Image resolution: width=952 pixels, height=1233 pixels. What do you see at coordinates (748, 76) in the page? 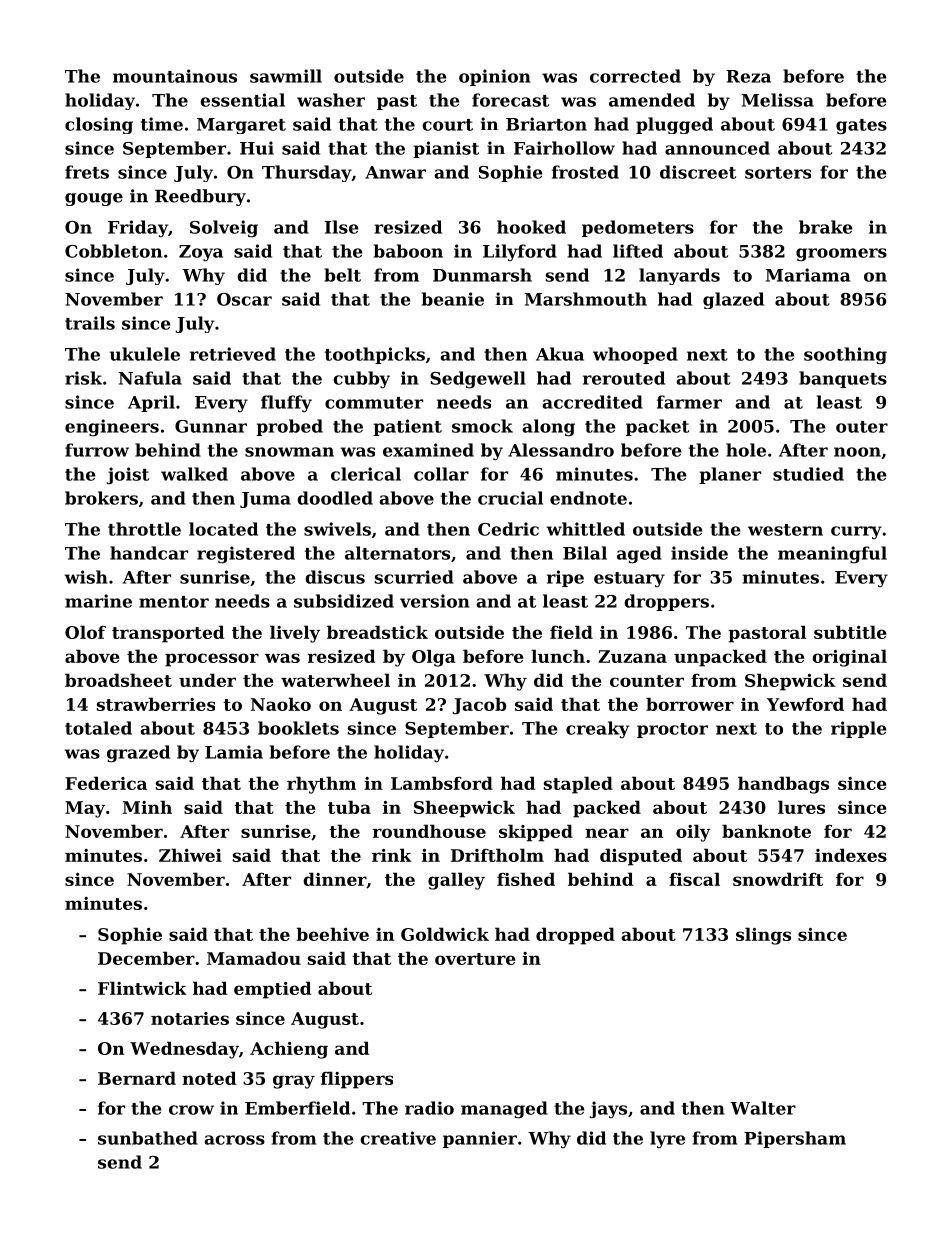
I see `Reza` at bounding box center [748, 76].
